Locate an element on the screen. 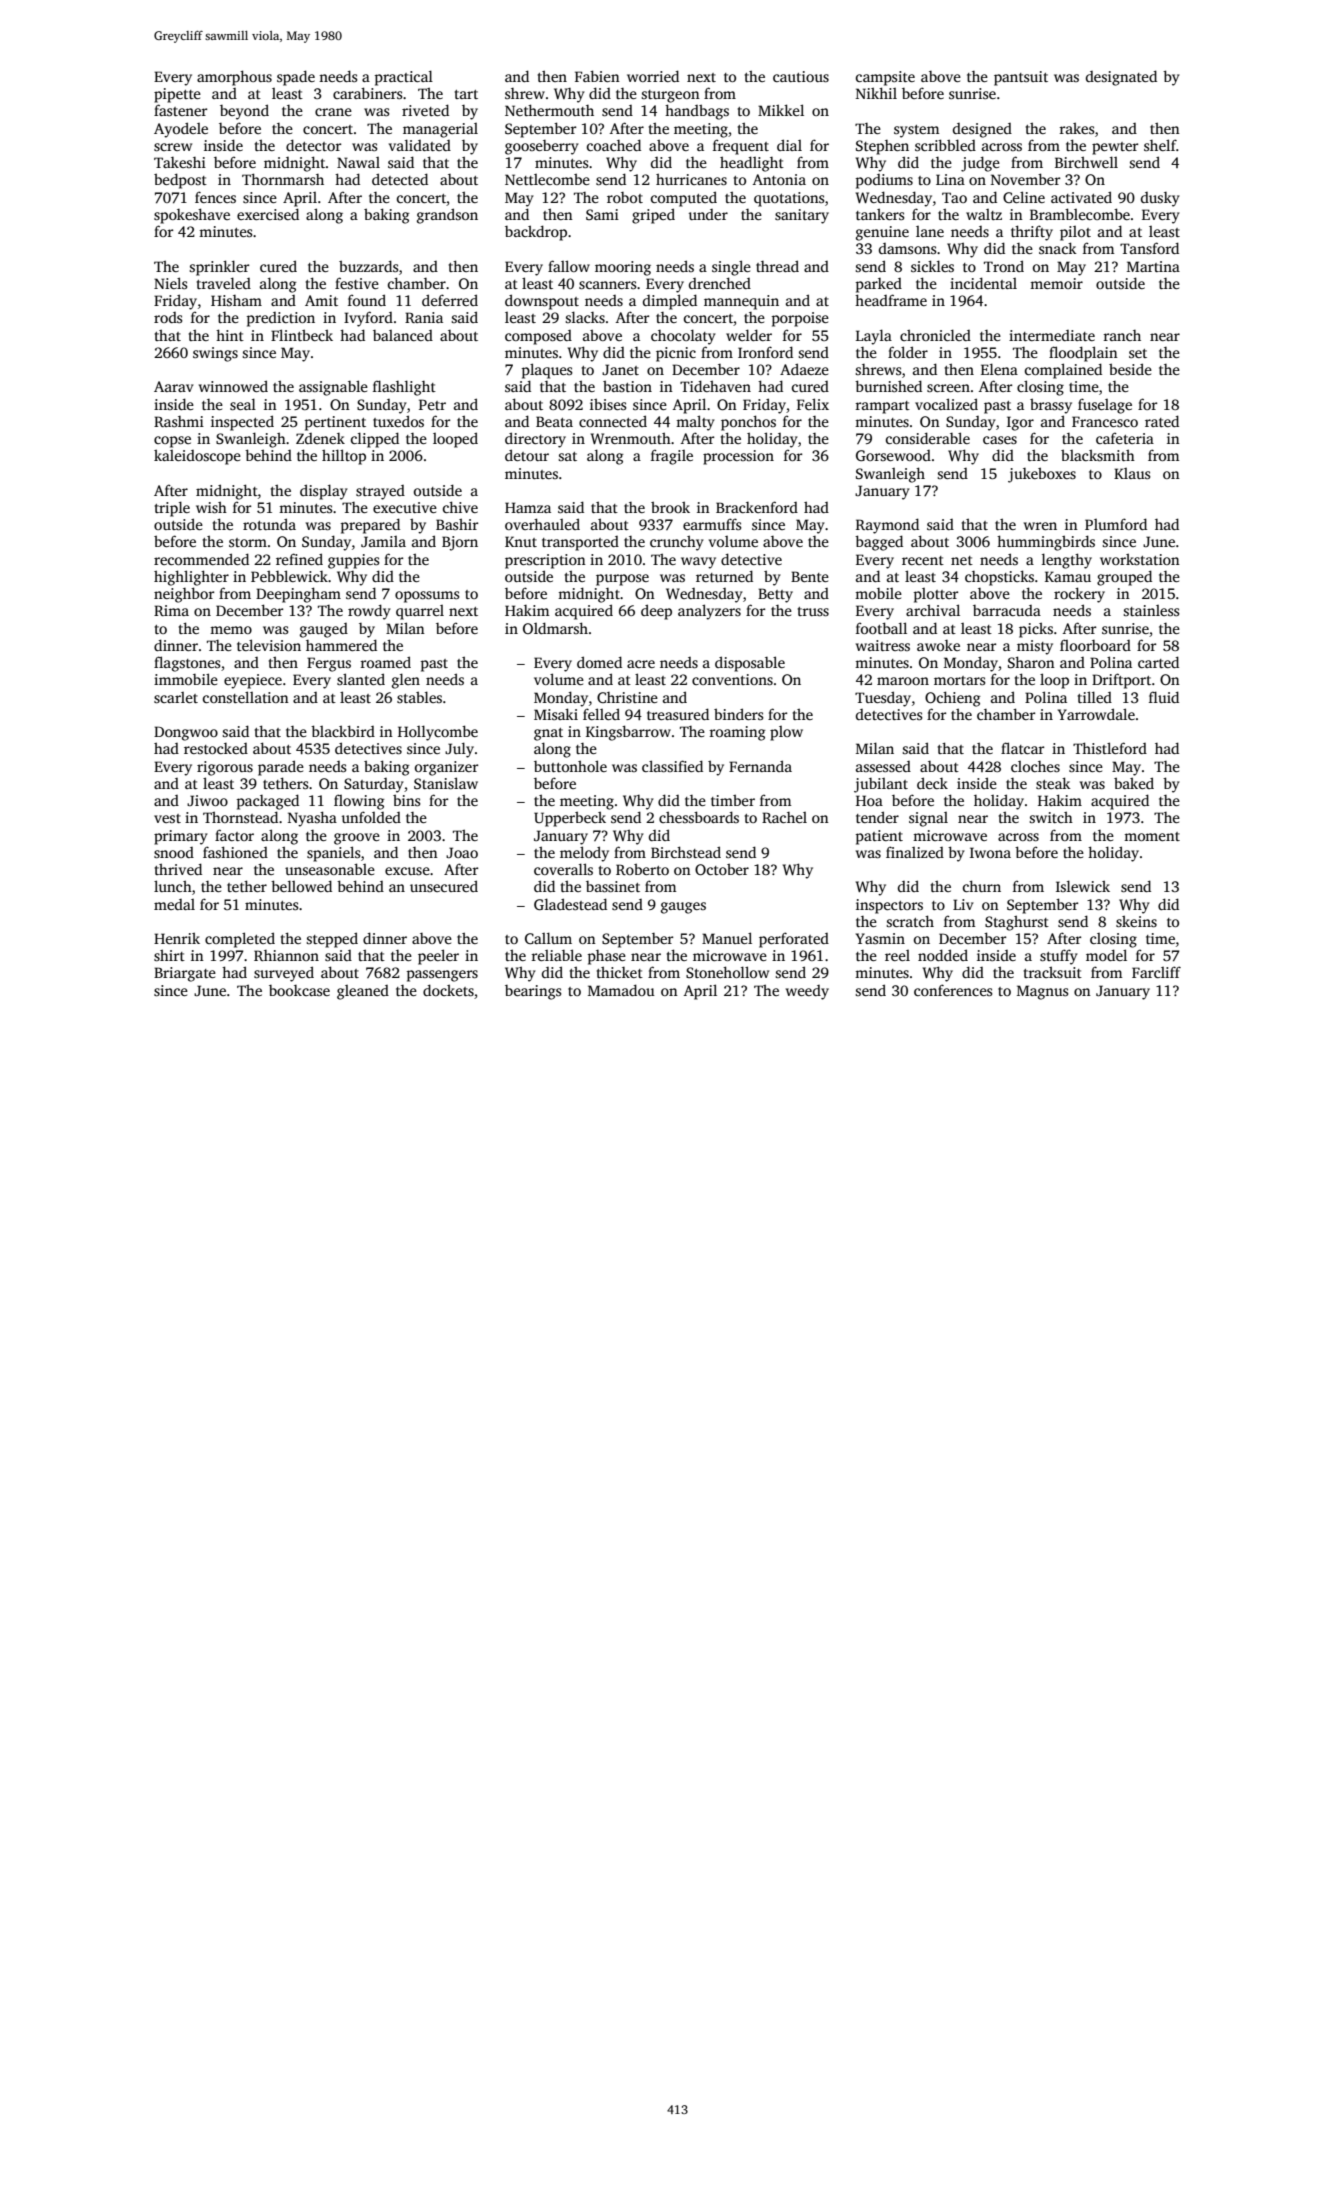 The height and width of the screenshot is (2197, 1334). unfolded is located at coordinates (371, 817).
